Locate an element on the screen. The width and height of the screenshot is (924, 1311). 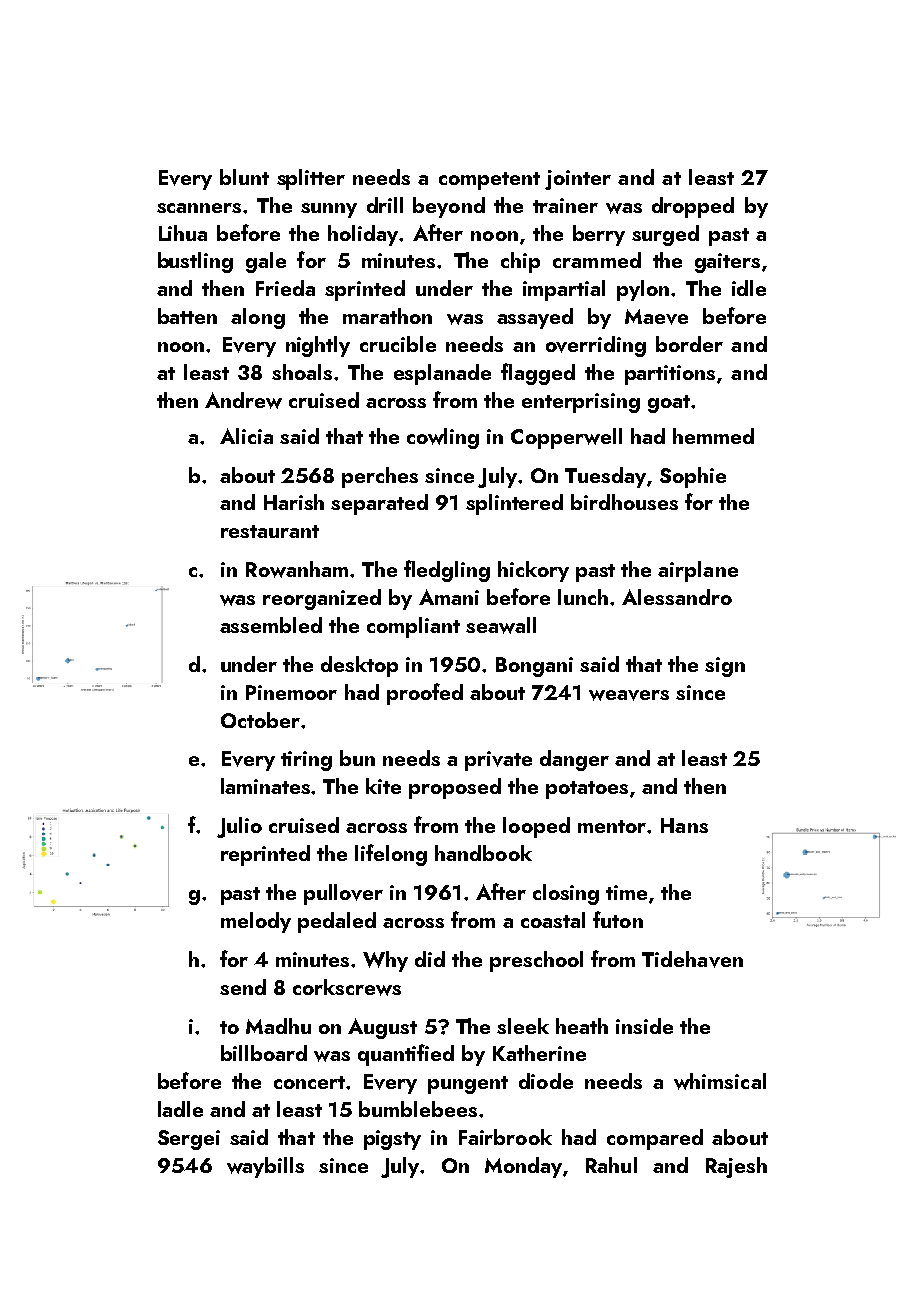
heath is located at coordinates (582, 1026).
